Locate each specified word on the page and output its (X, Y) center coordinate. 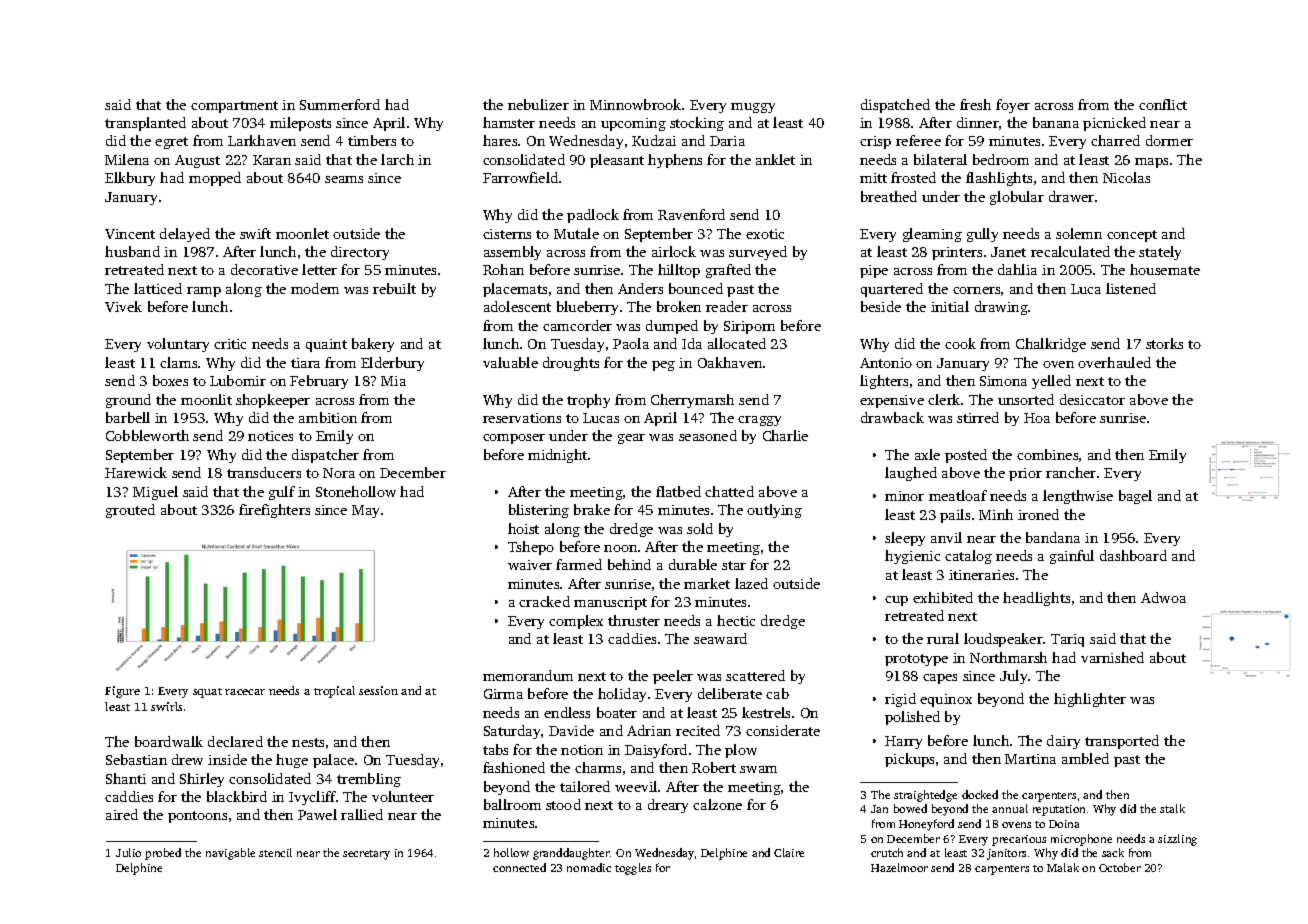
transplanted (145, 124)
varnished (1112, 657)
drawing (1001, 308)
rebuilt (394, 288)
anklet (775, 159)
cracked (544, 601)
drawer (1071, 196)
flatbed (678, 491)
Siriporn (749, 327)
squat (207, 693)
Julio (128, 852)
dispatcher (325, 456)
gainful (1072, 557)
